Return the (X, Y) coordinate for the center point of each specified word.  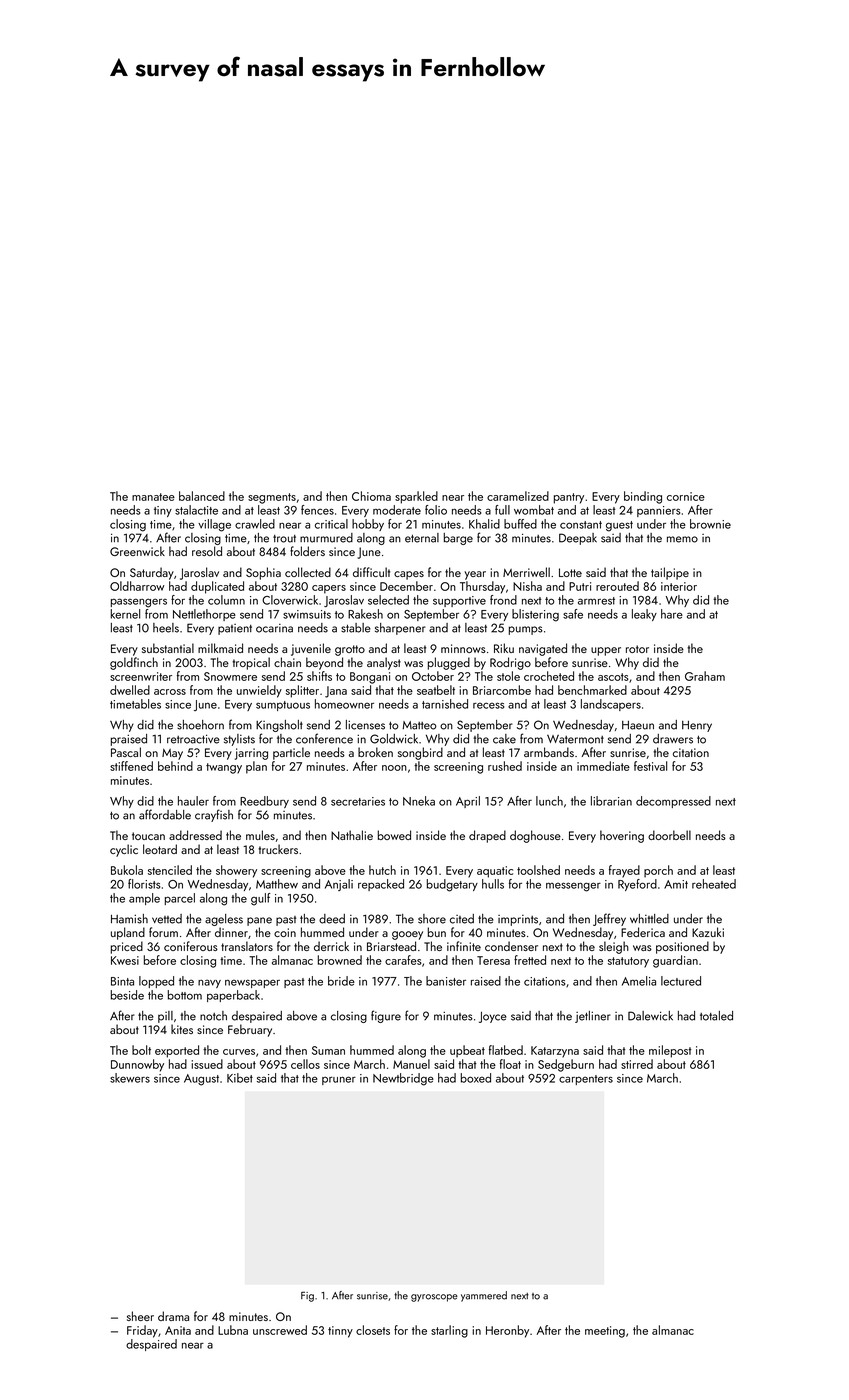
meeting (605, 1332)
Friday (142, 1331)
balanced (202, 496)
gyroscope (434, 1298)
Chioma (371, 496)
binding (643, 497)
